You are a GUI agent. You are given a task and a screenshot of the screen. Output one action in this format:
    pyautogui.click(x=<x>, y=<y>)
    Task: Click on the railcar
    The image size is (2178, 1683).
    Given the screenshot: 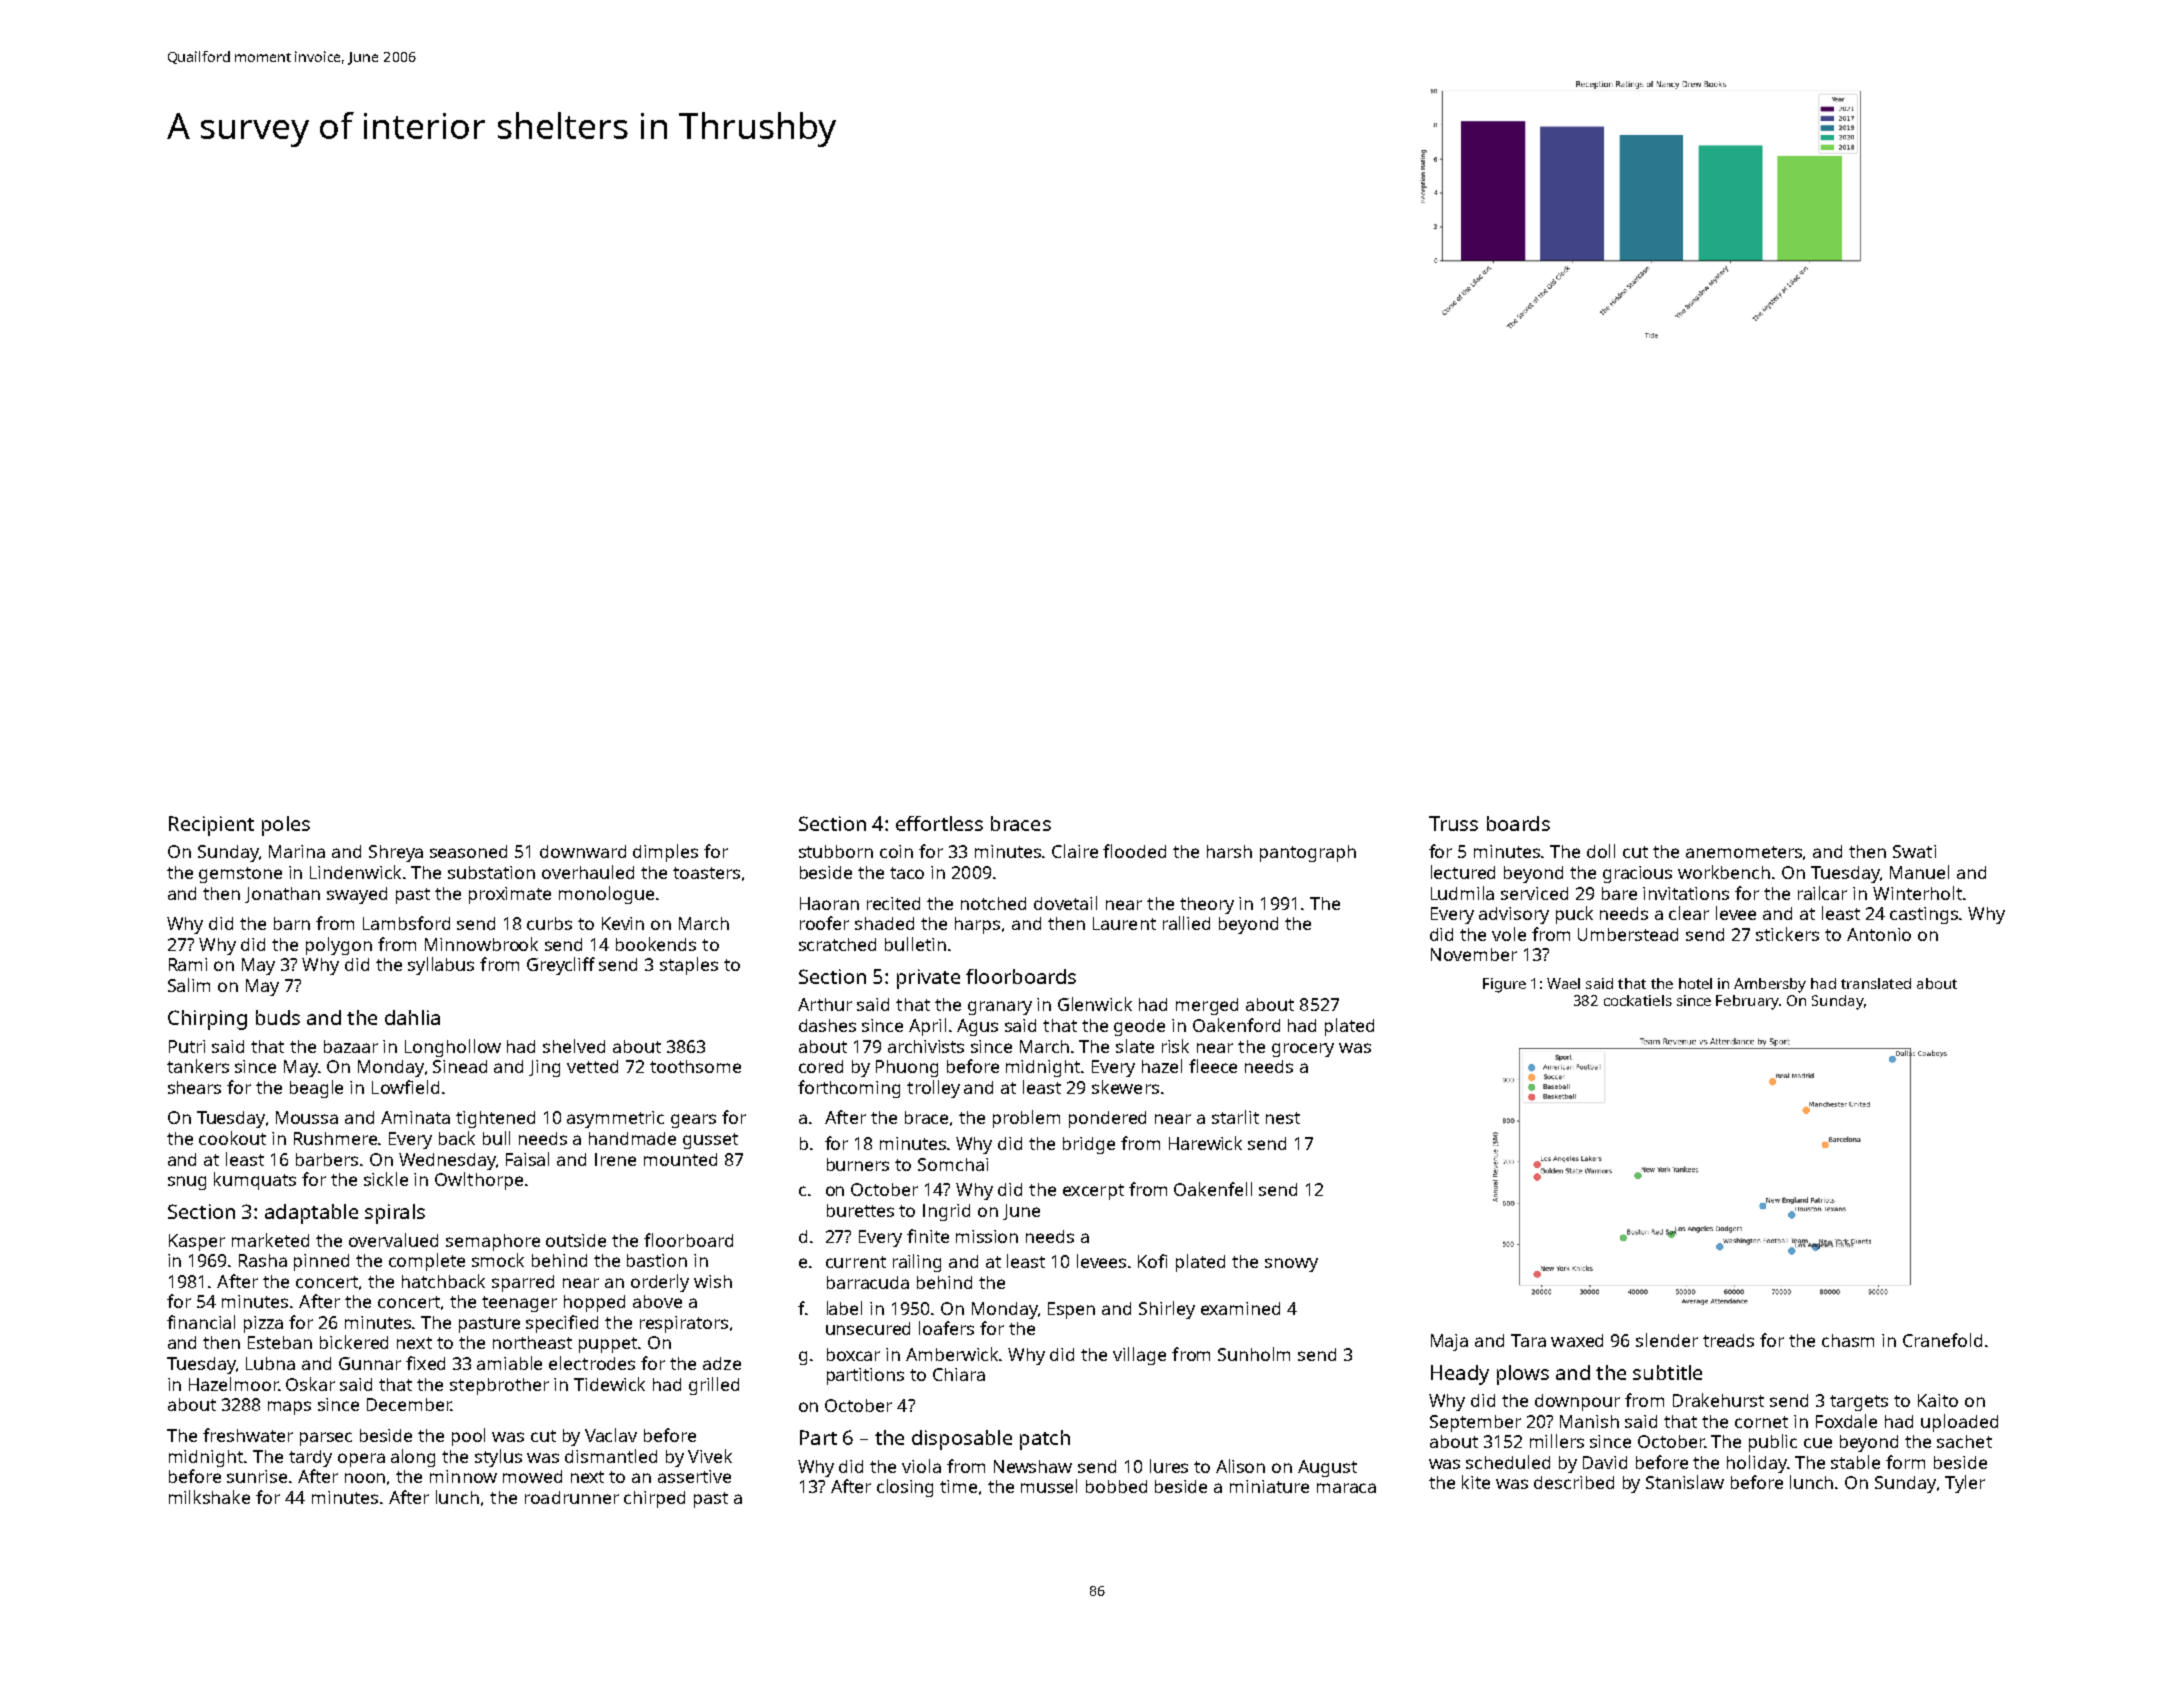 What is the action you would take?
    pyautogui.click(x=1822, y=893)
